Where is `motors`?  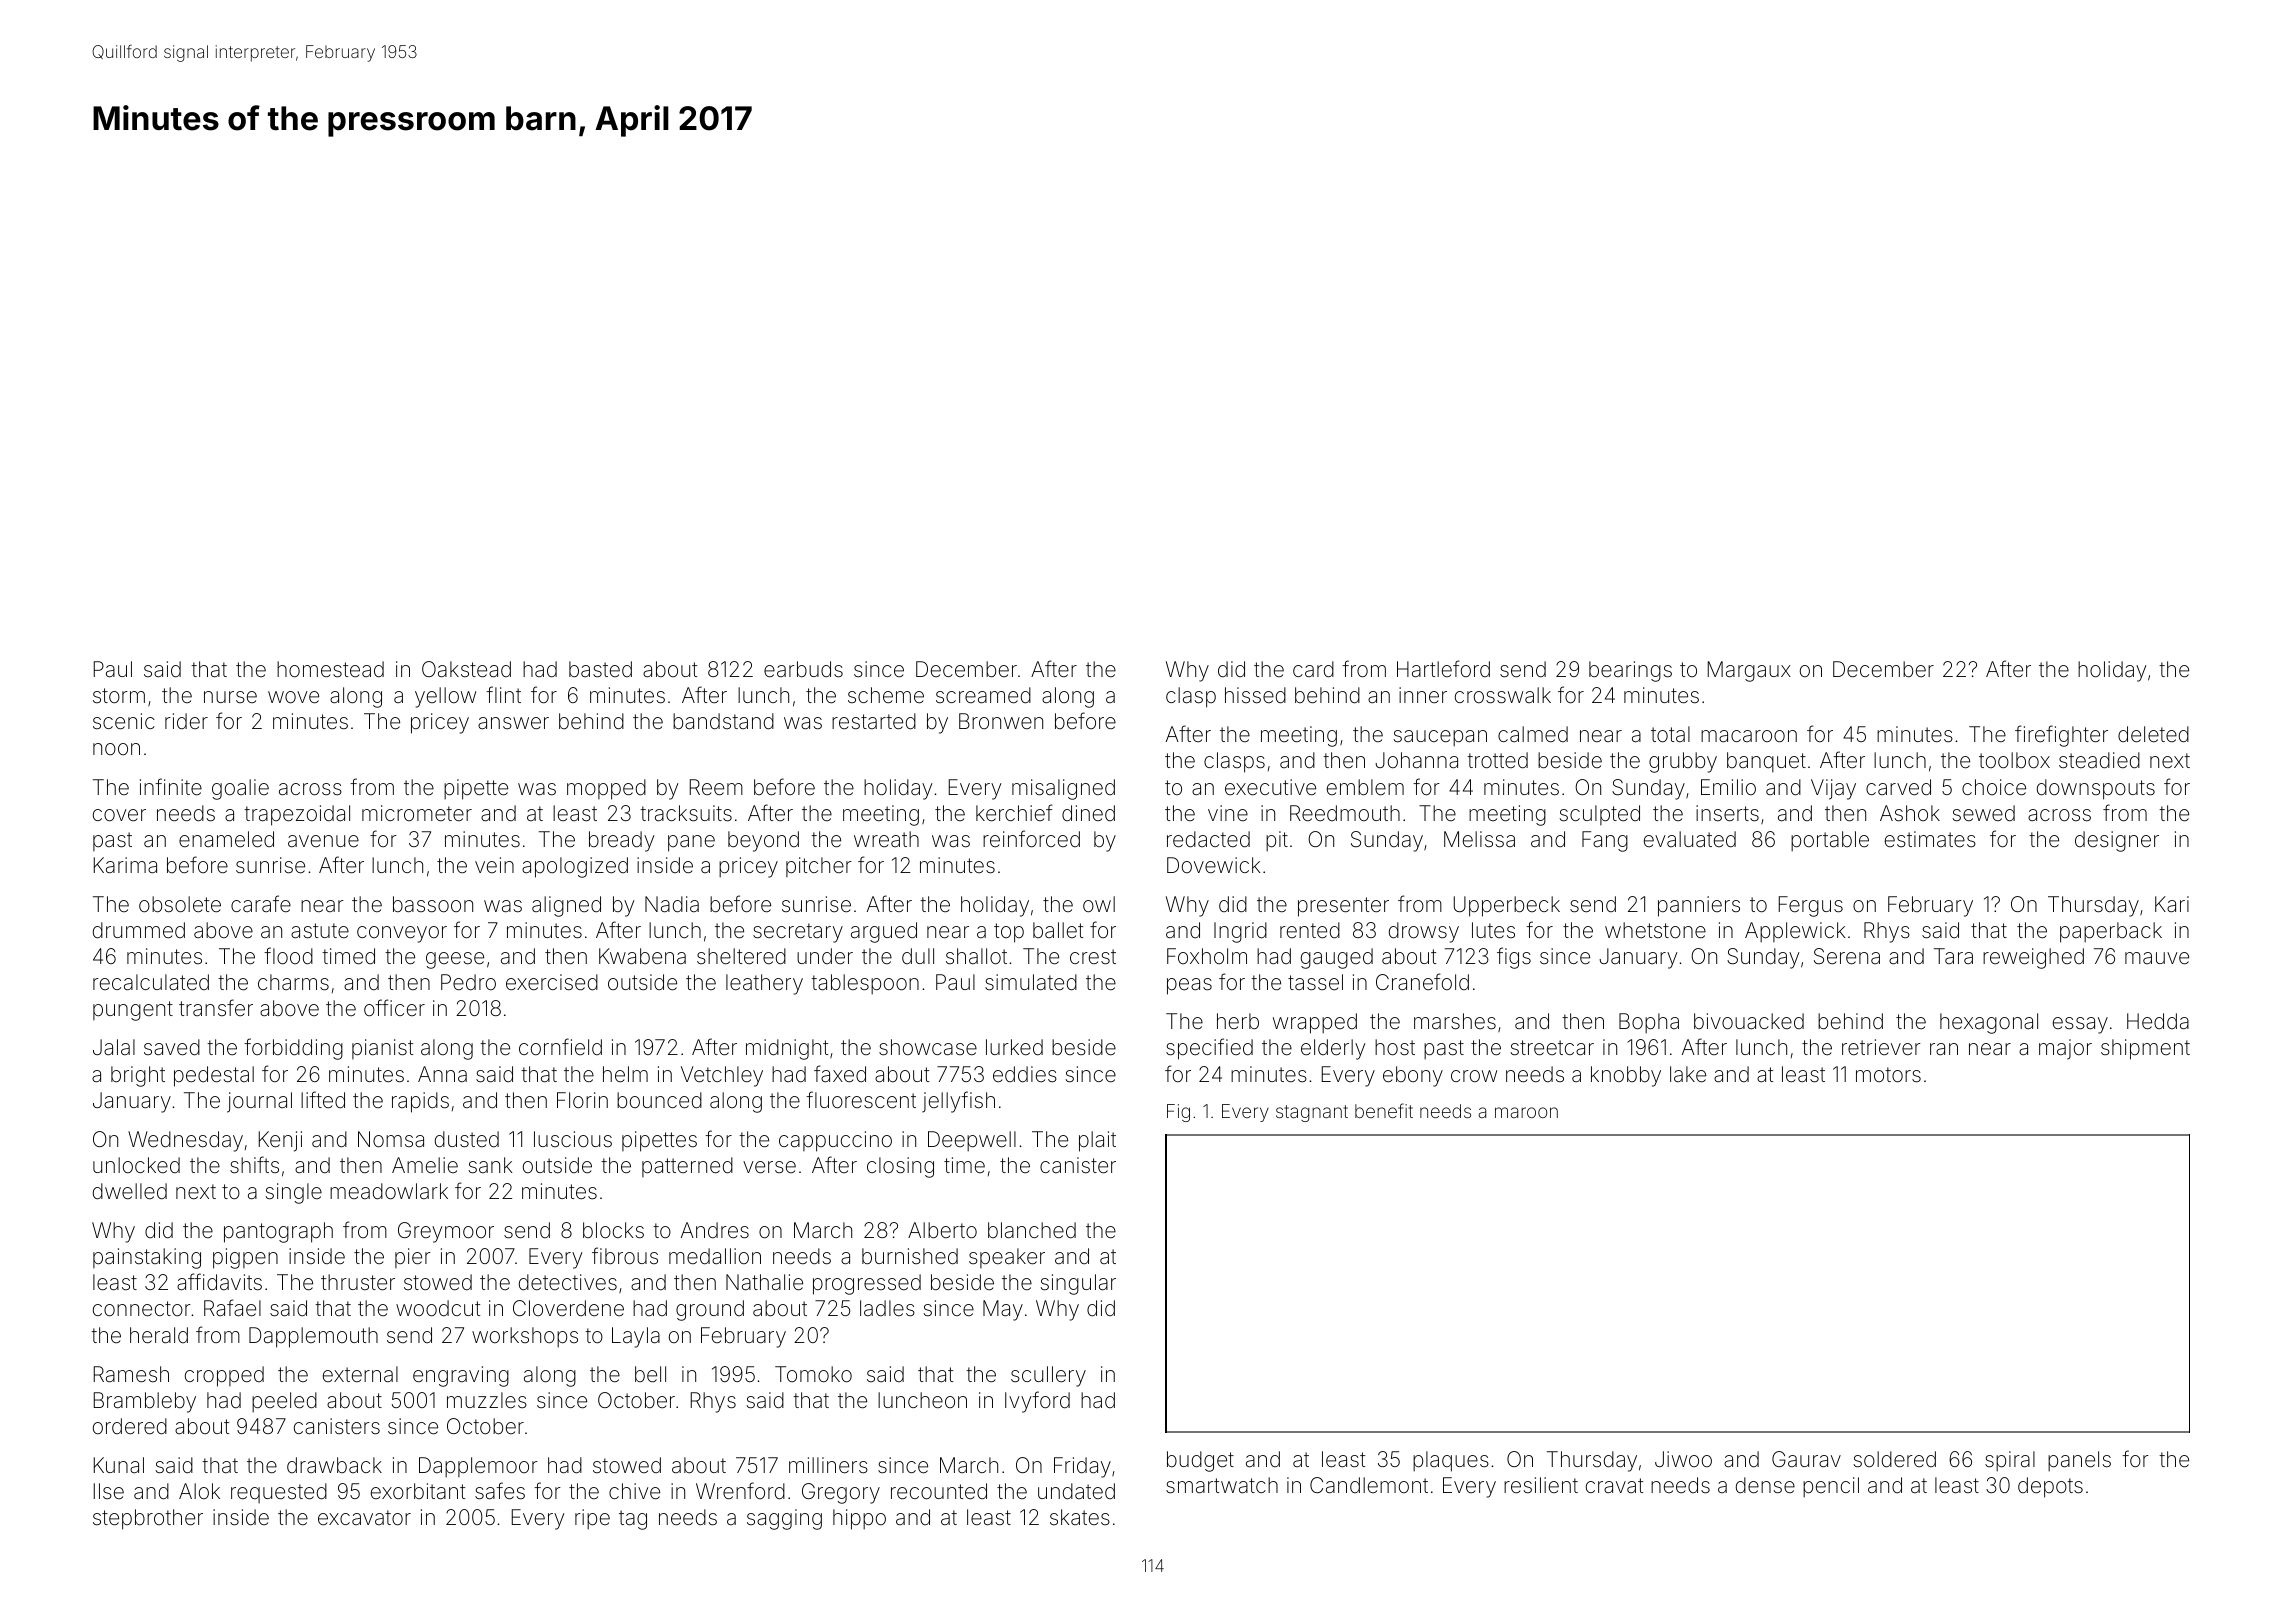 motors is located at coordinates (1888, 1075).
